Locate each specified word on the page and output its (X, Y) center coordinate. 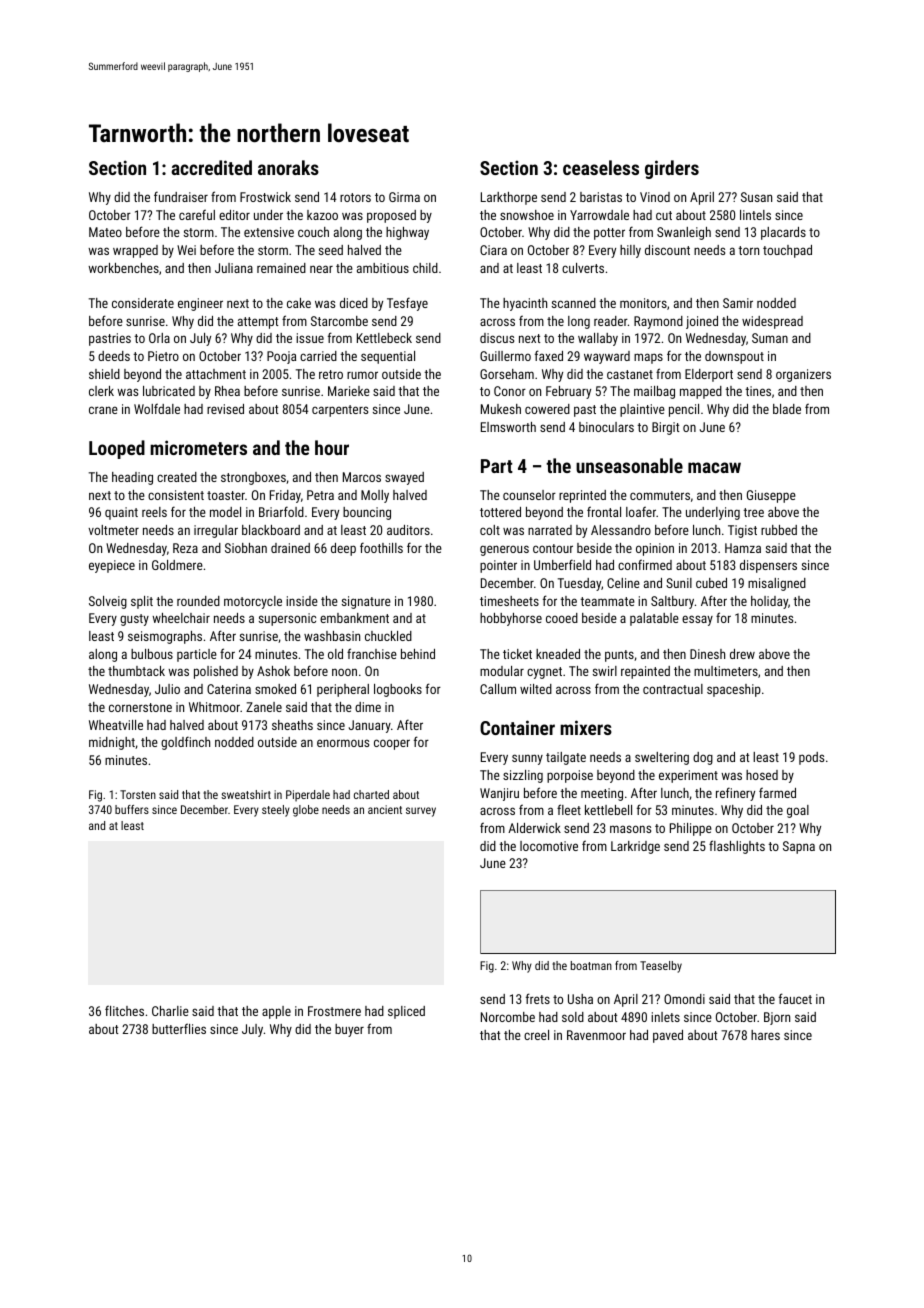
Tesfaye (407, 304)
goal (798, 811)
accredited (211, 167)
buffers (132, 809)
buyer (349, 1030)
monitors (643, 303)
